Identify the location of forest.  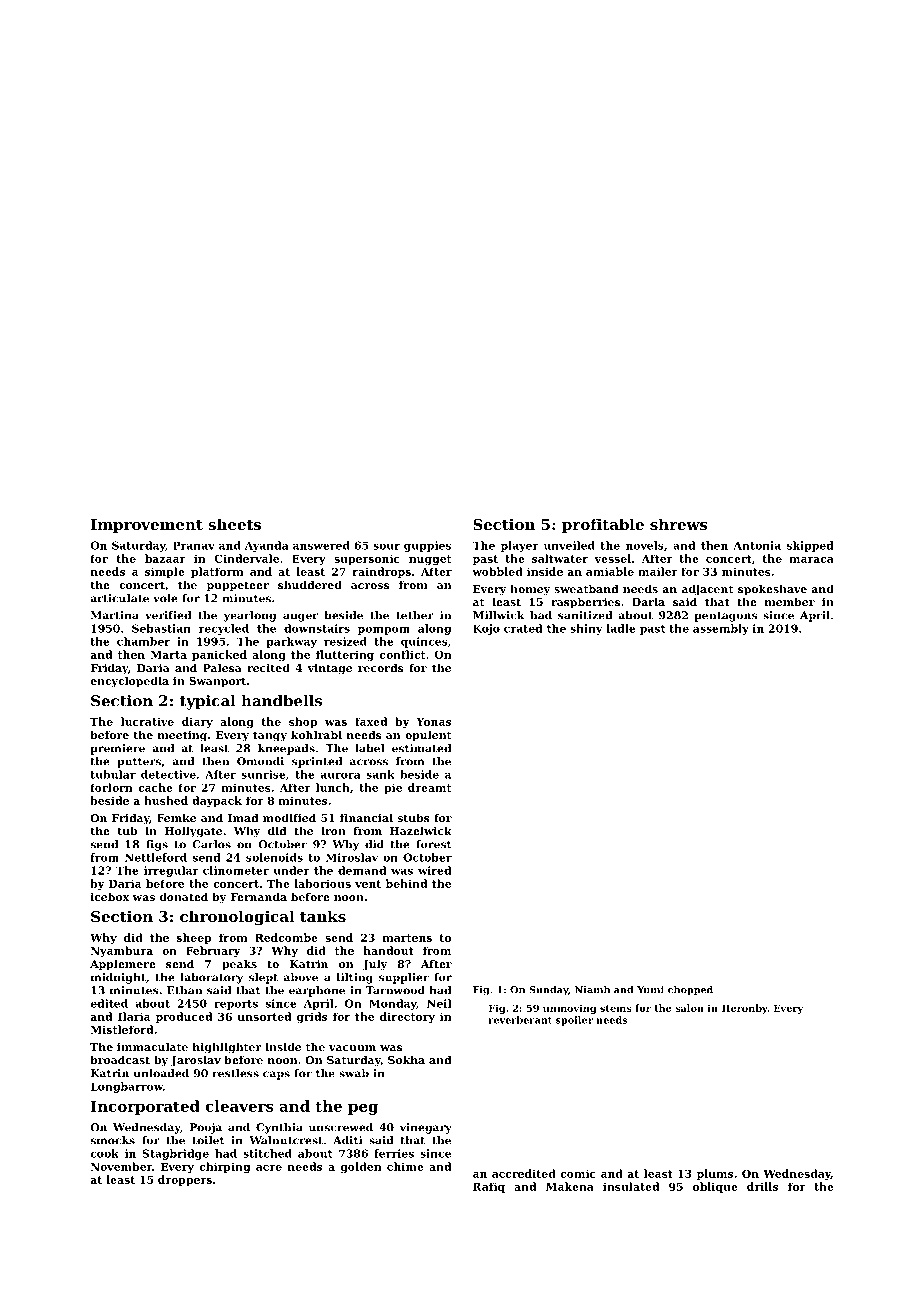
(434, 844).
